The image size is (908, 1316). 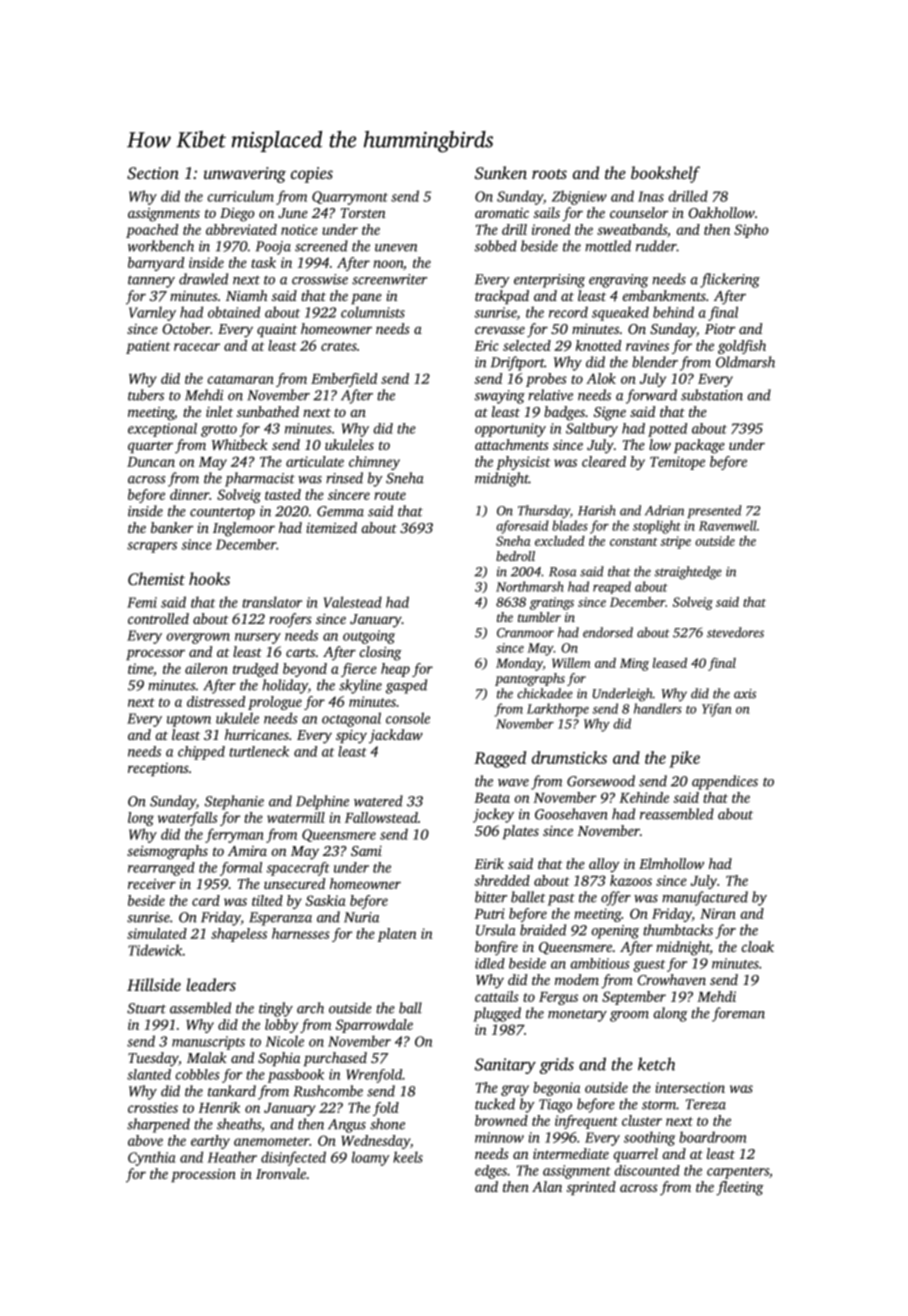 What do you see at coordinates (378, 801) in the screenshot?
I see `watered` at bounding box center [378, 801].
